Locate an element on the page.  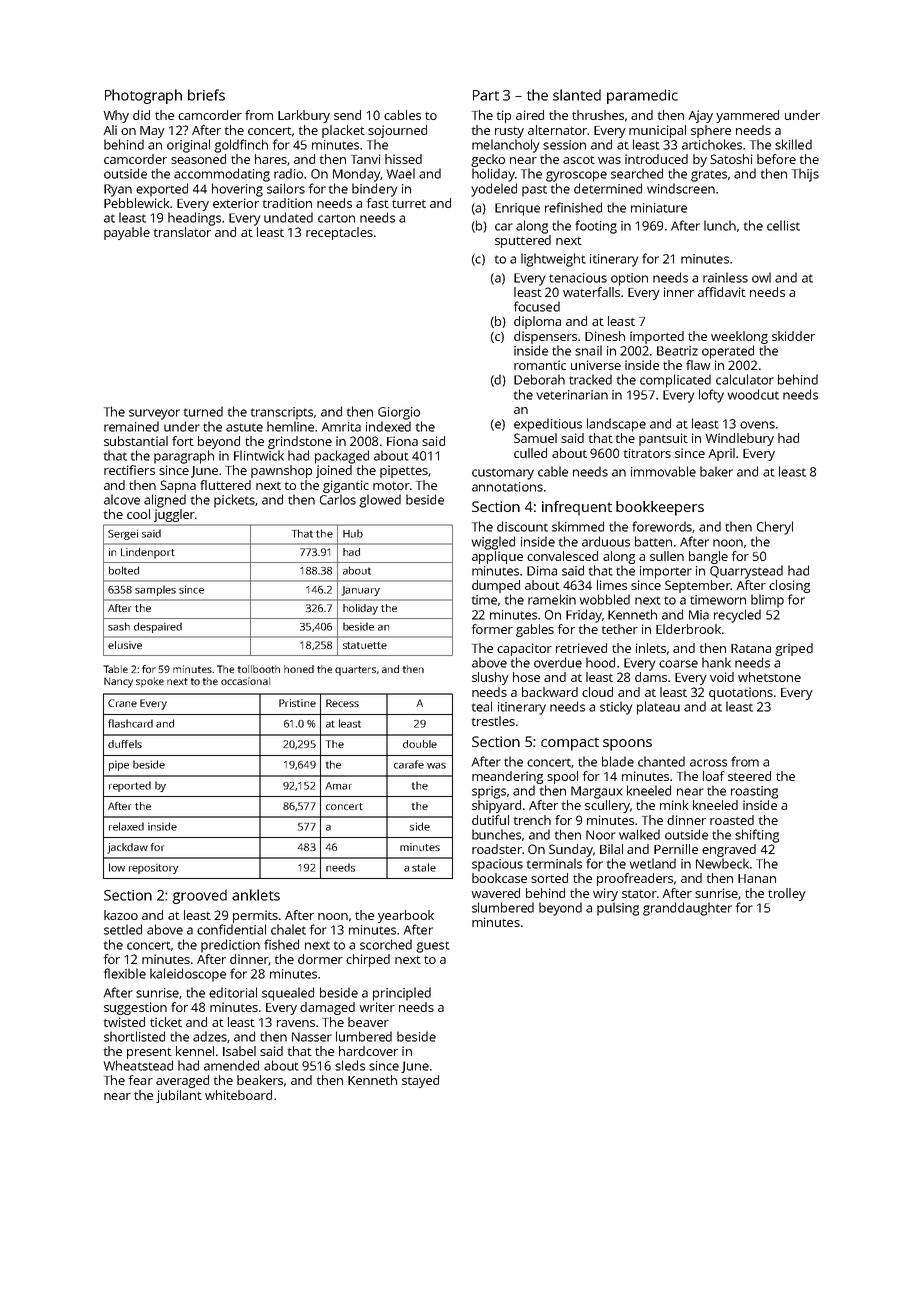
paragraph is located at coordinates (184, 457).
